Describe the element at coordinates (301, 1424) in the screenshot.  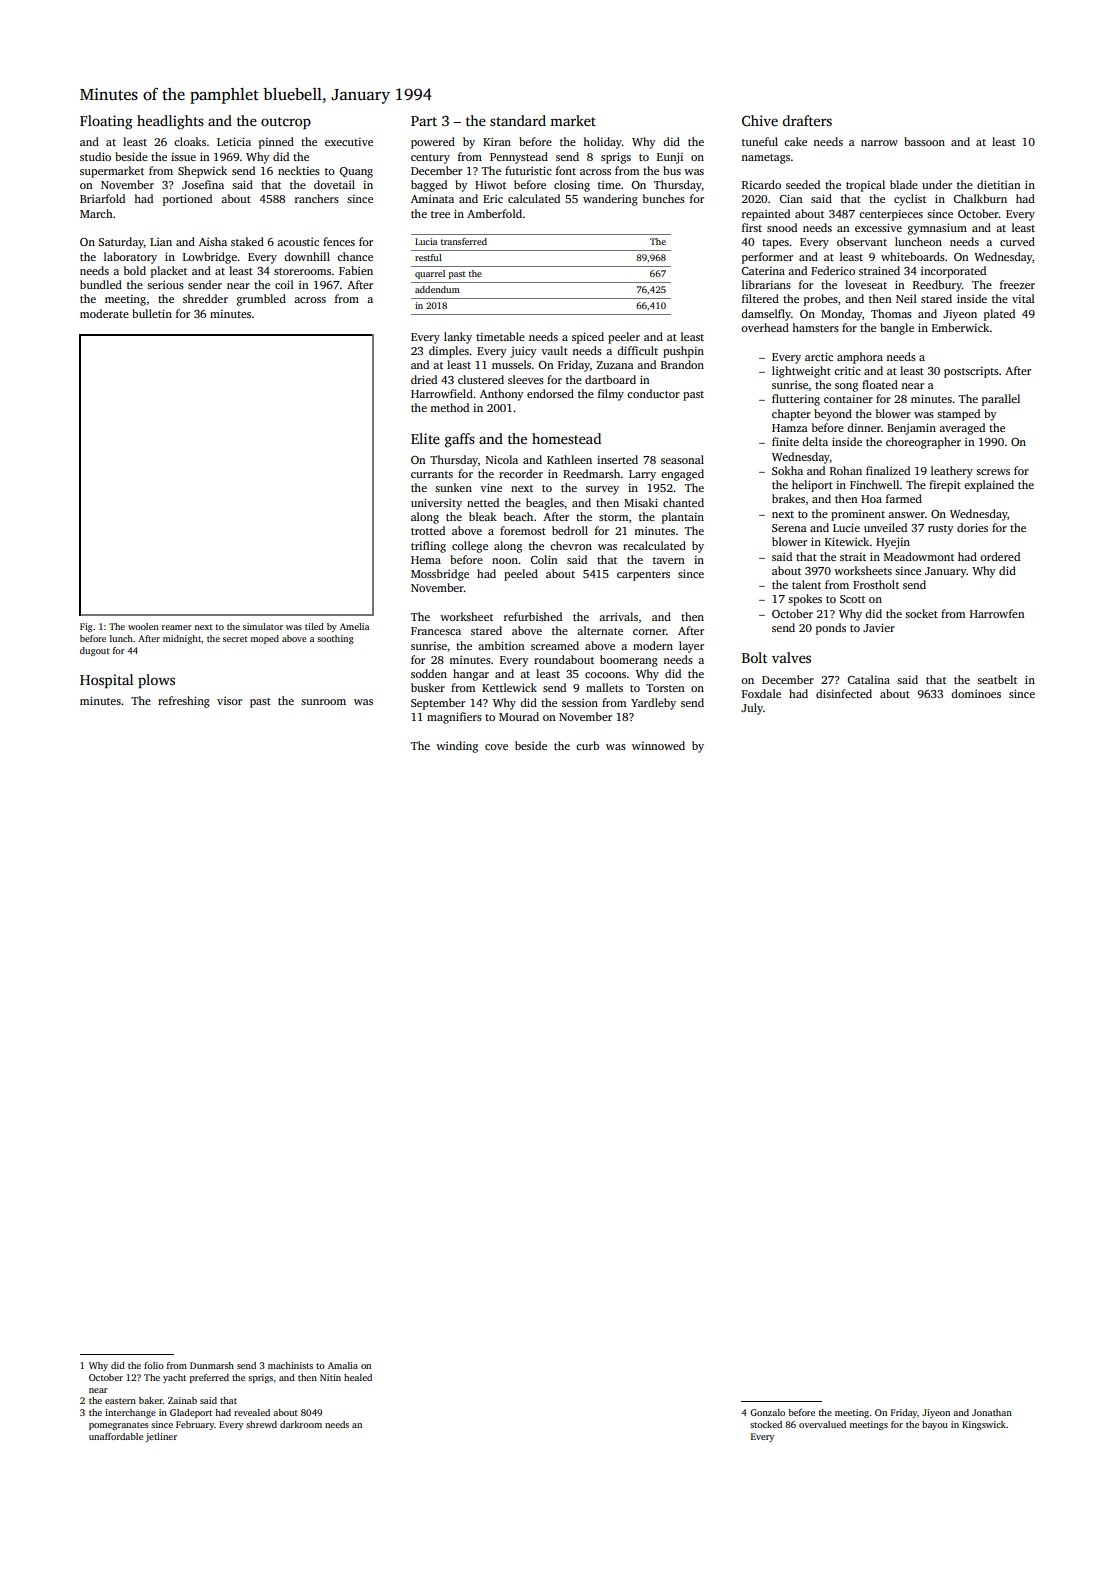
I see `darkroom` at that location.
